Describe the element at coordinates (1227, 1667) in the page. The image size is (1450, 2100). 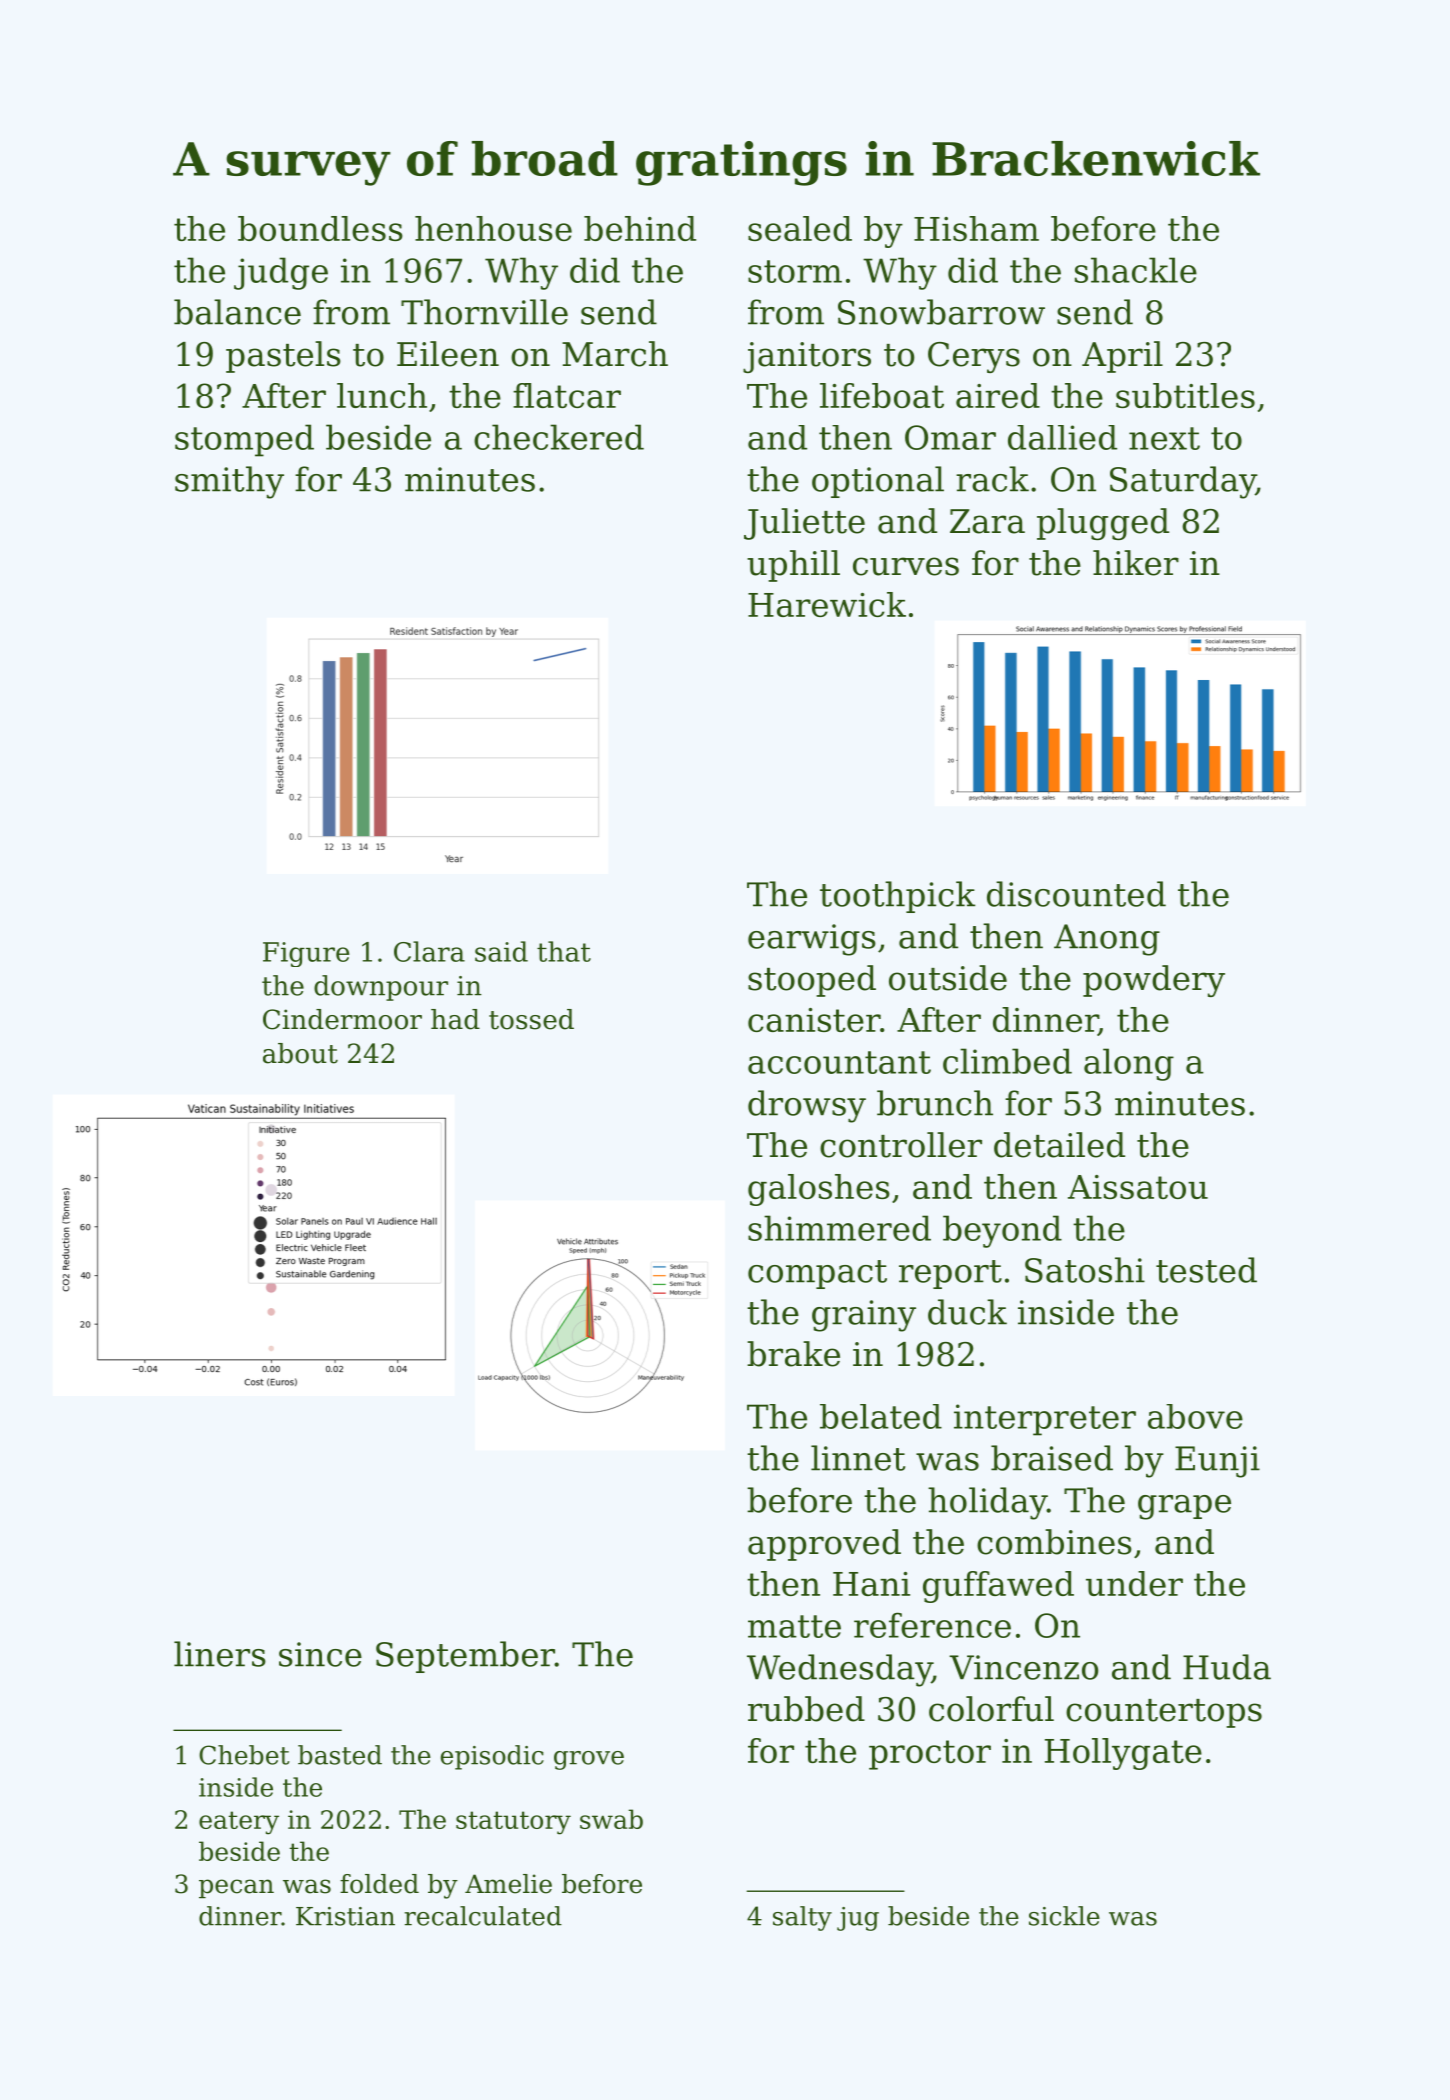
I see `Huda` at that location.
